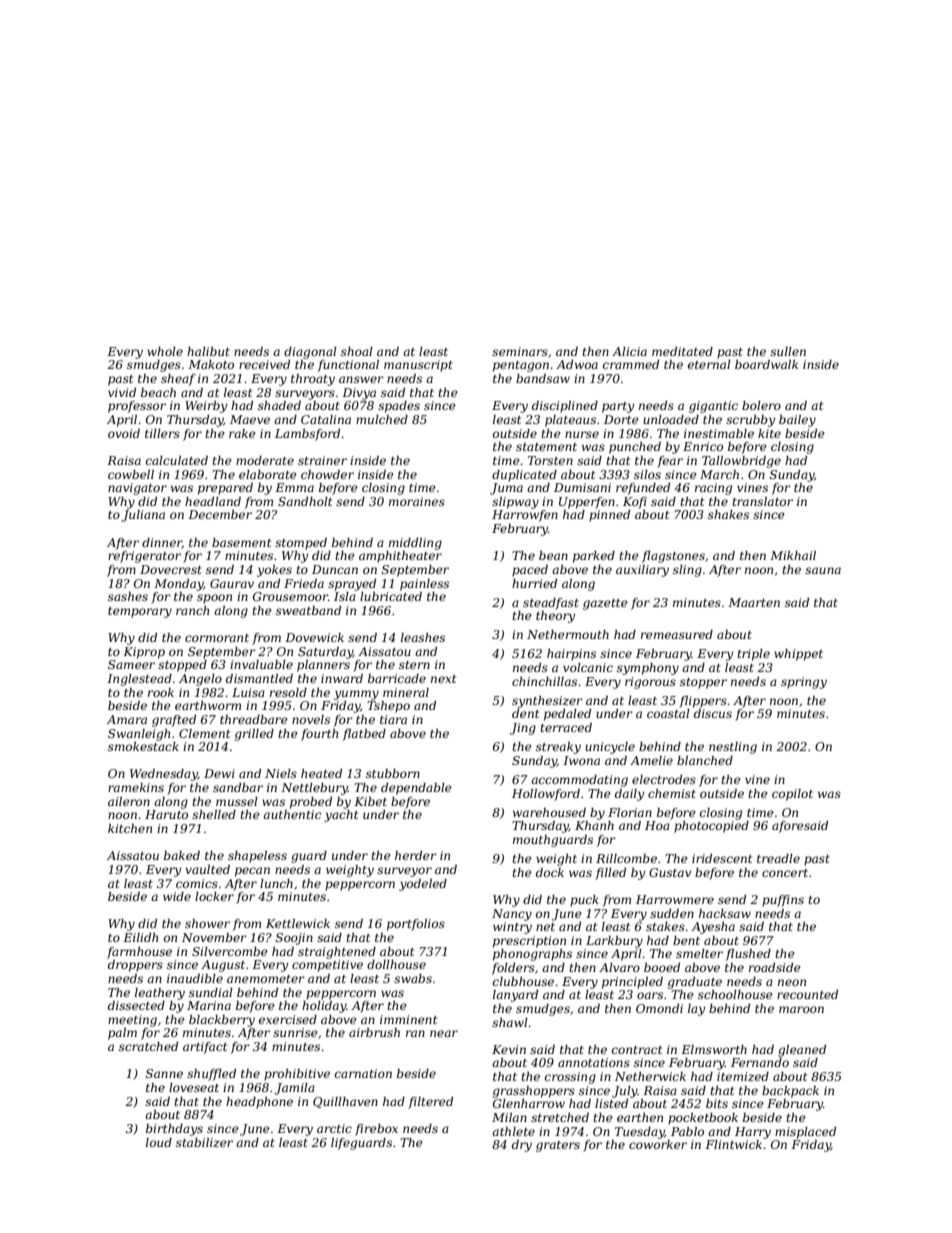  Describe the element at coordinates (797, 421) in the screenshot. I see `bailey` at that location.
